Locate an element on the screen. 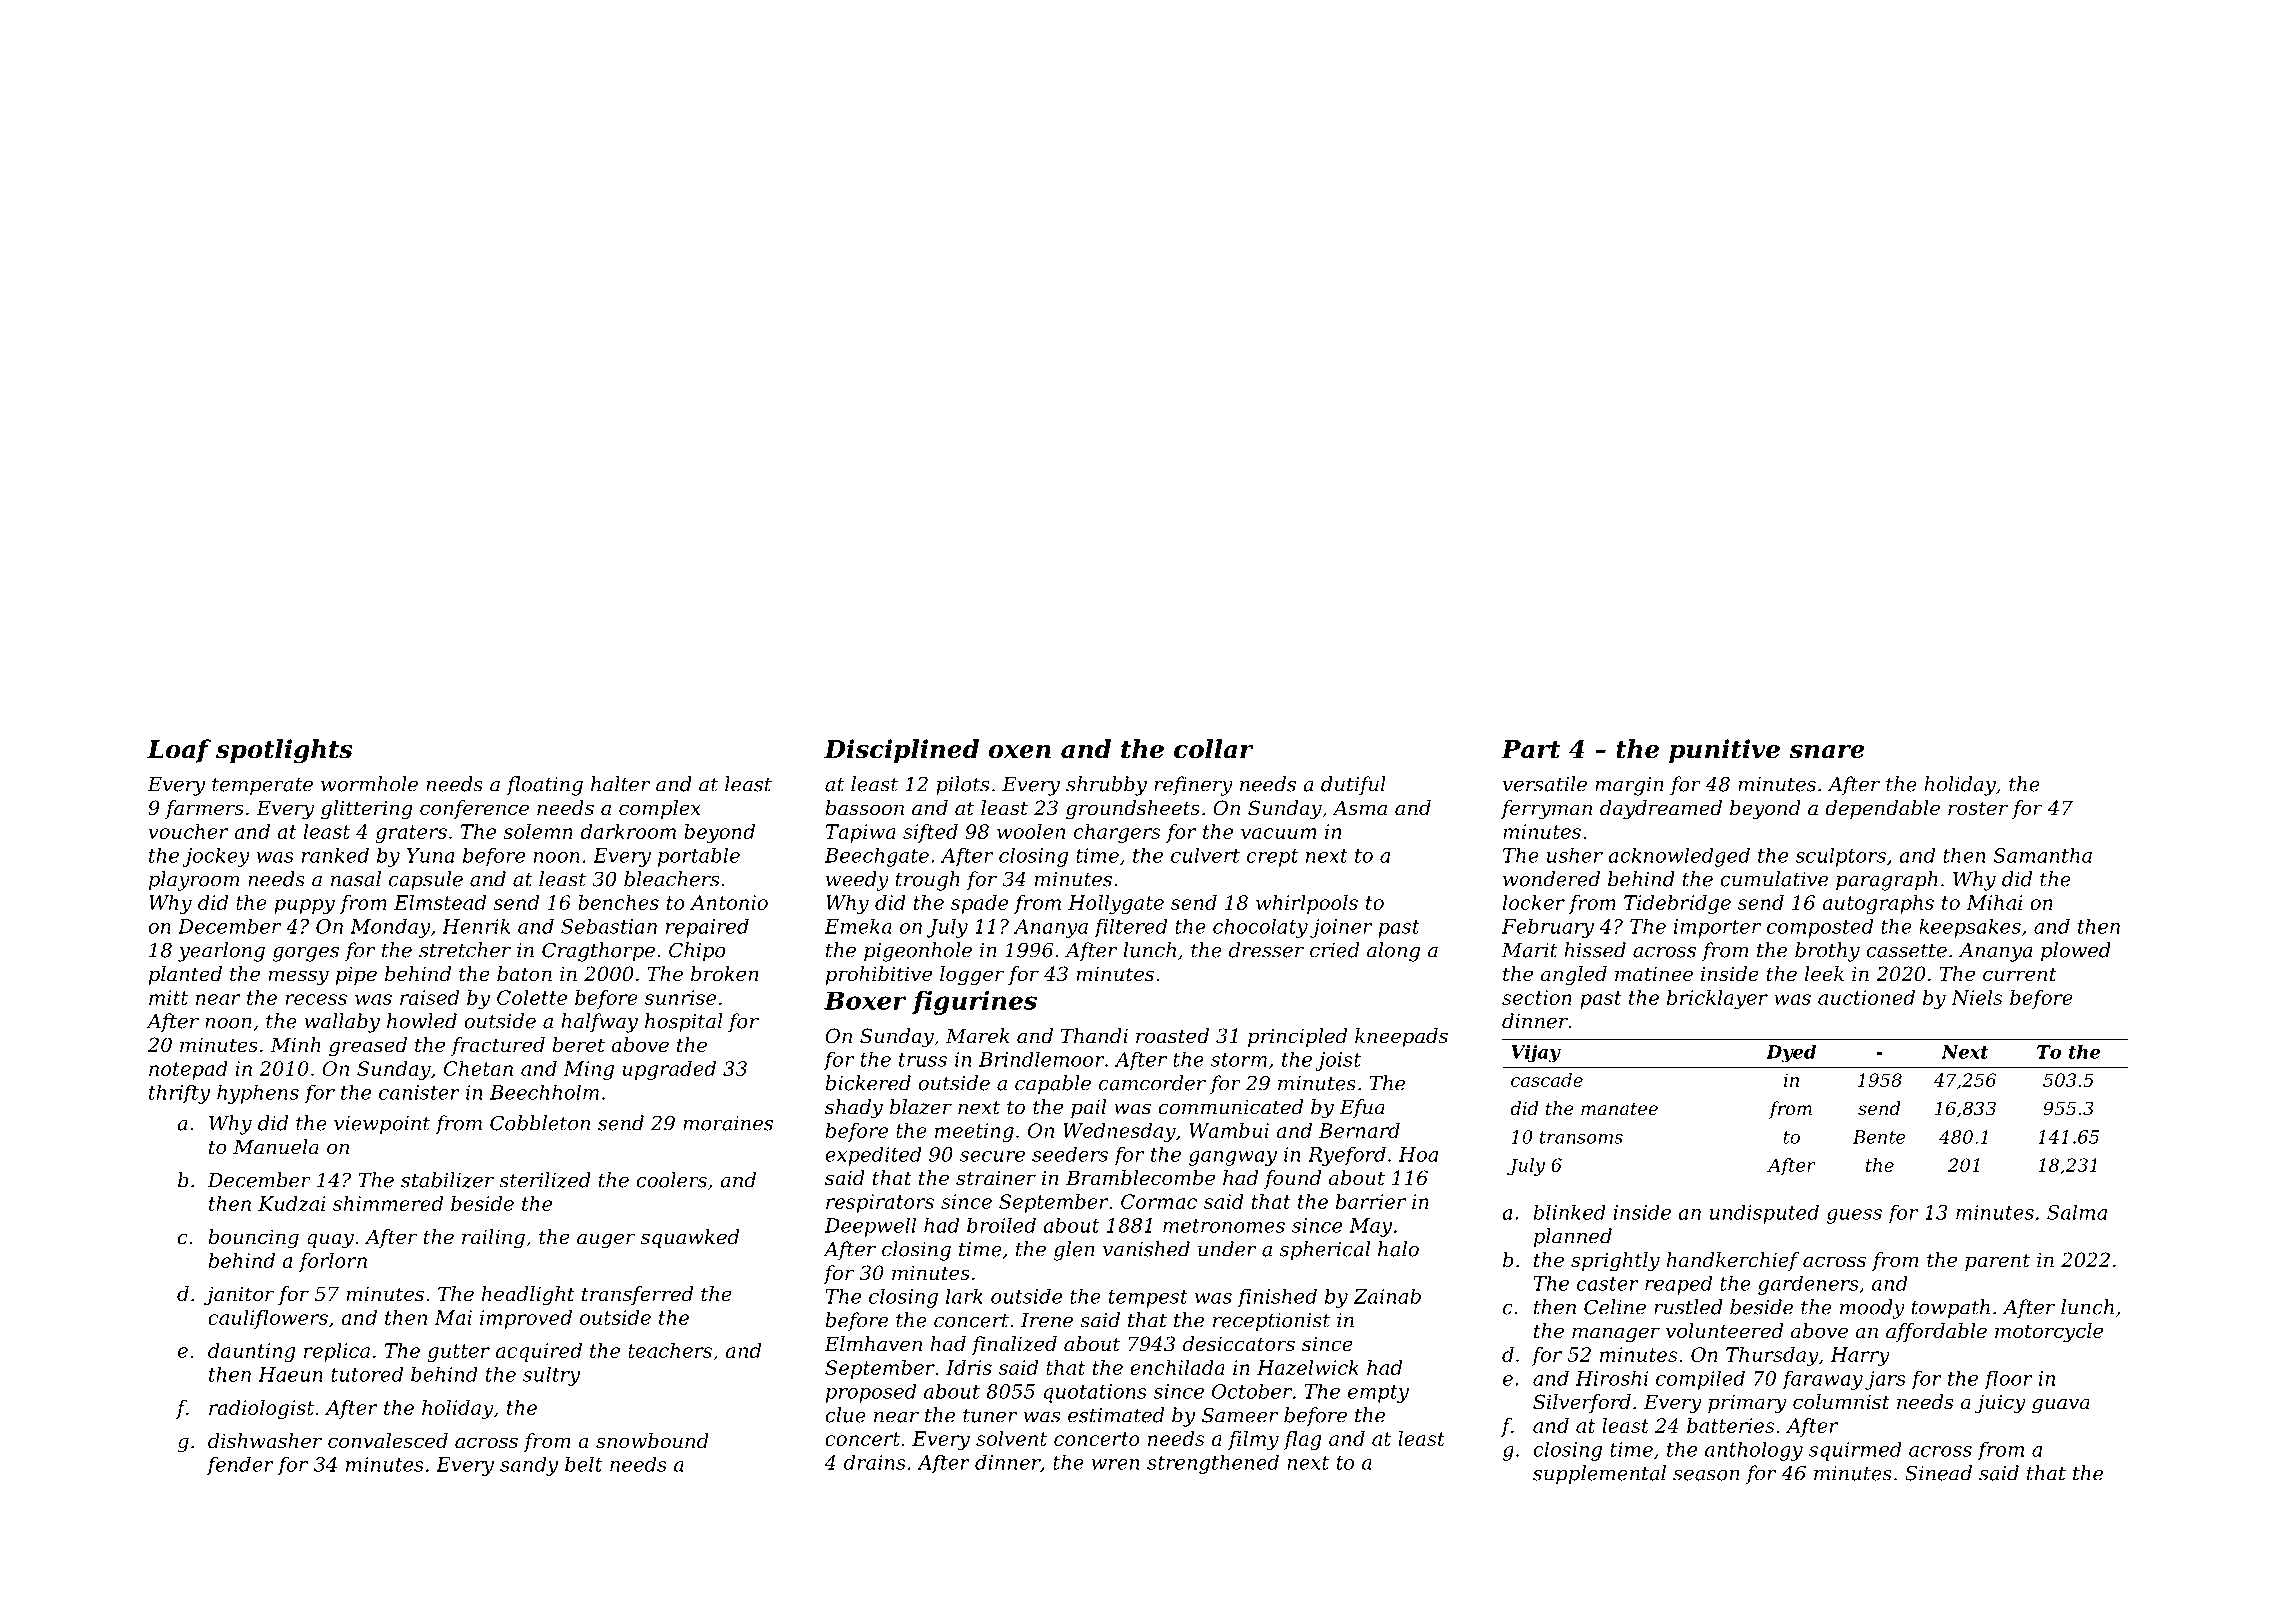 The image size is (2276, 1609). Bente is located at coordinates (1879, 1137).
